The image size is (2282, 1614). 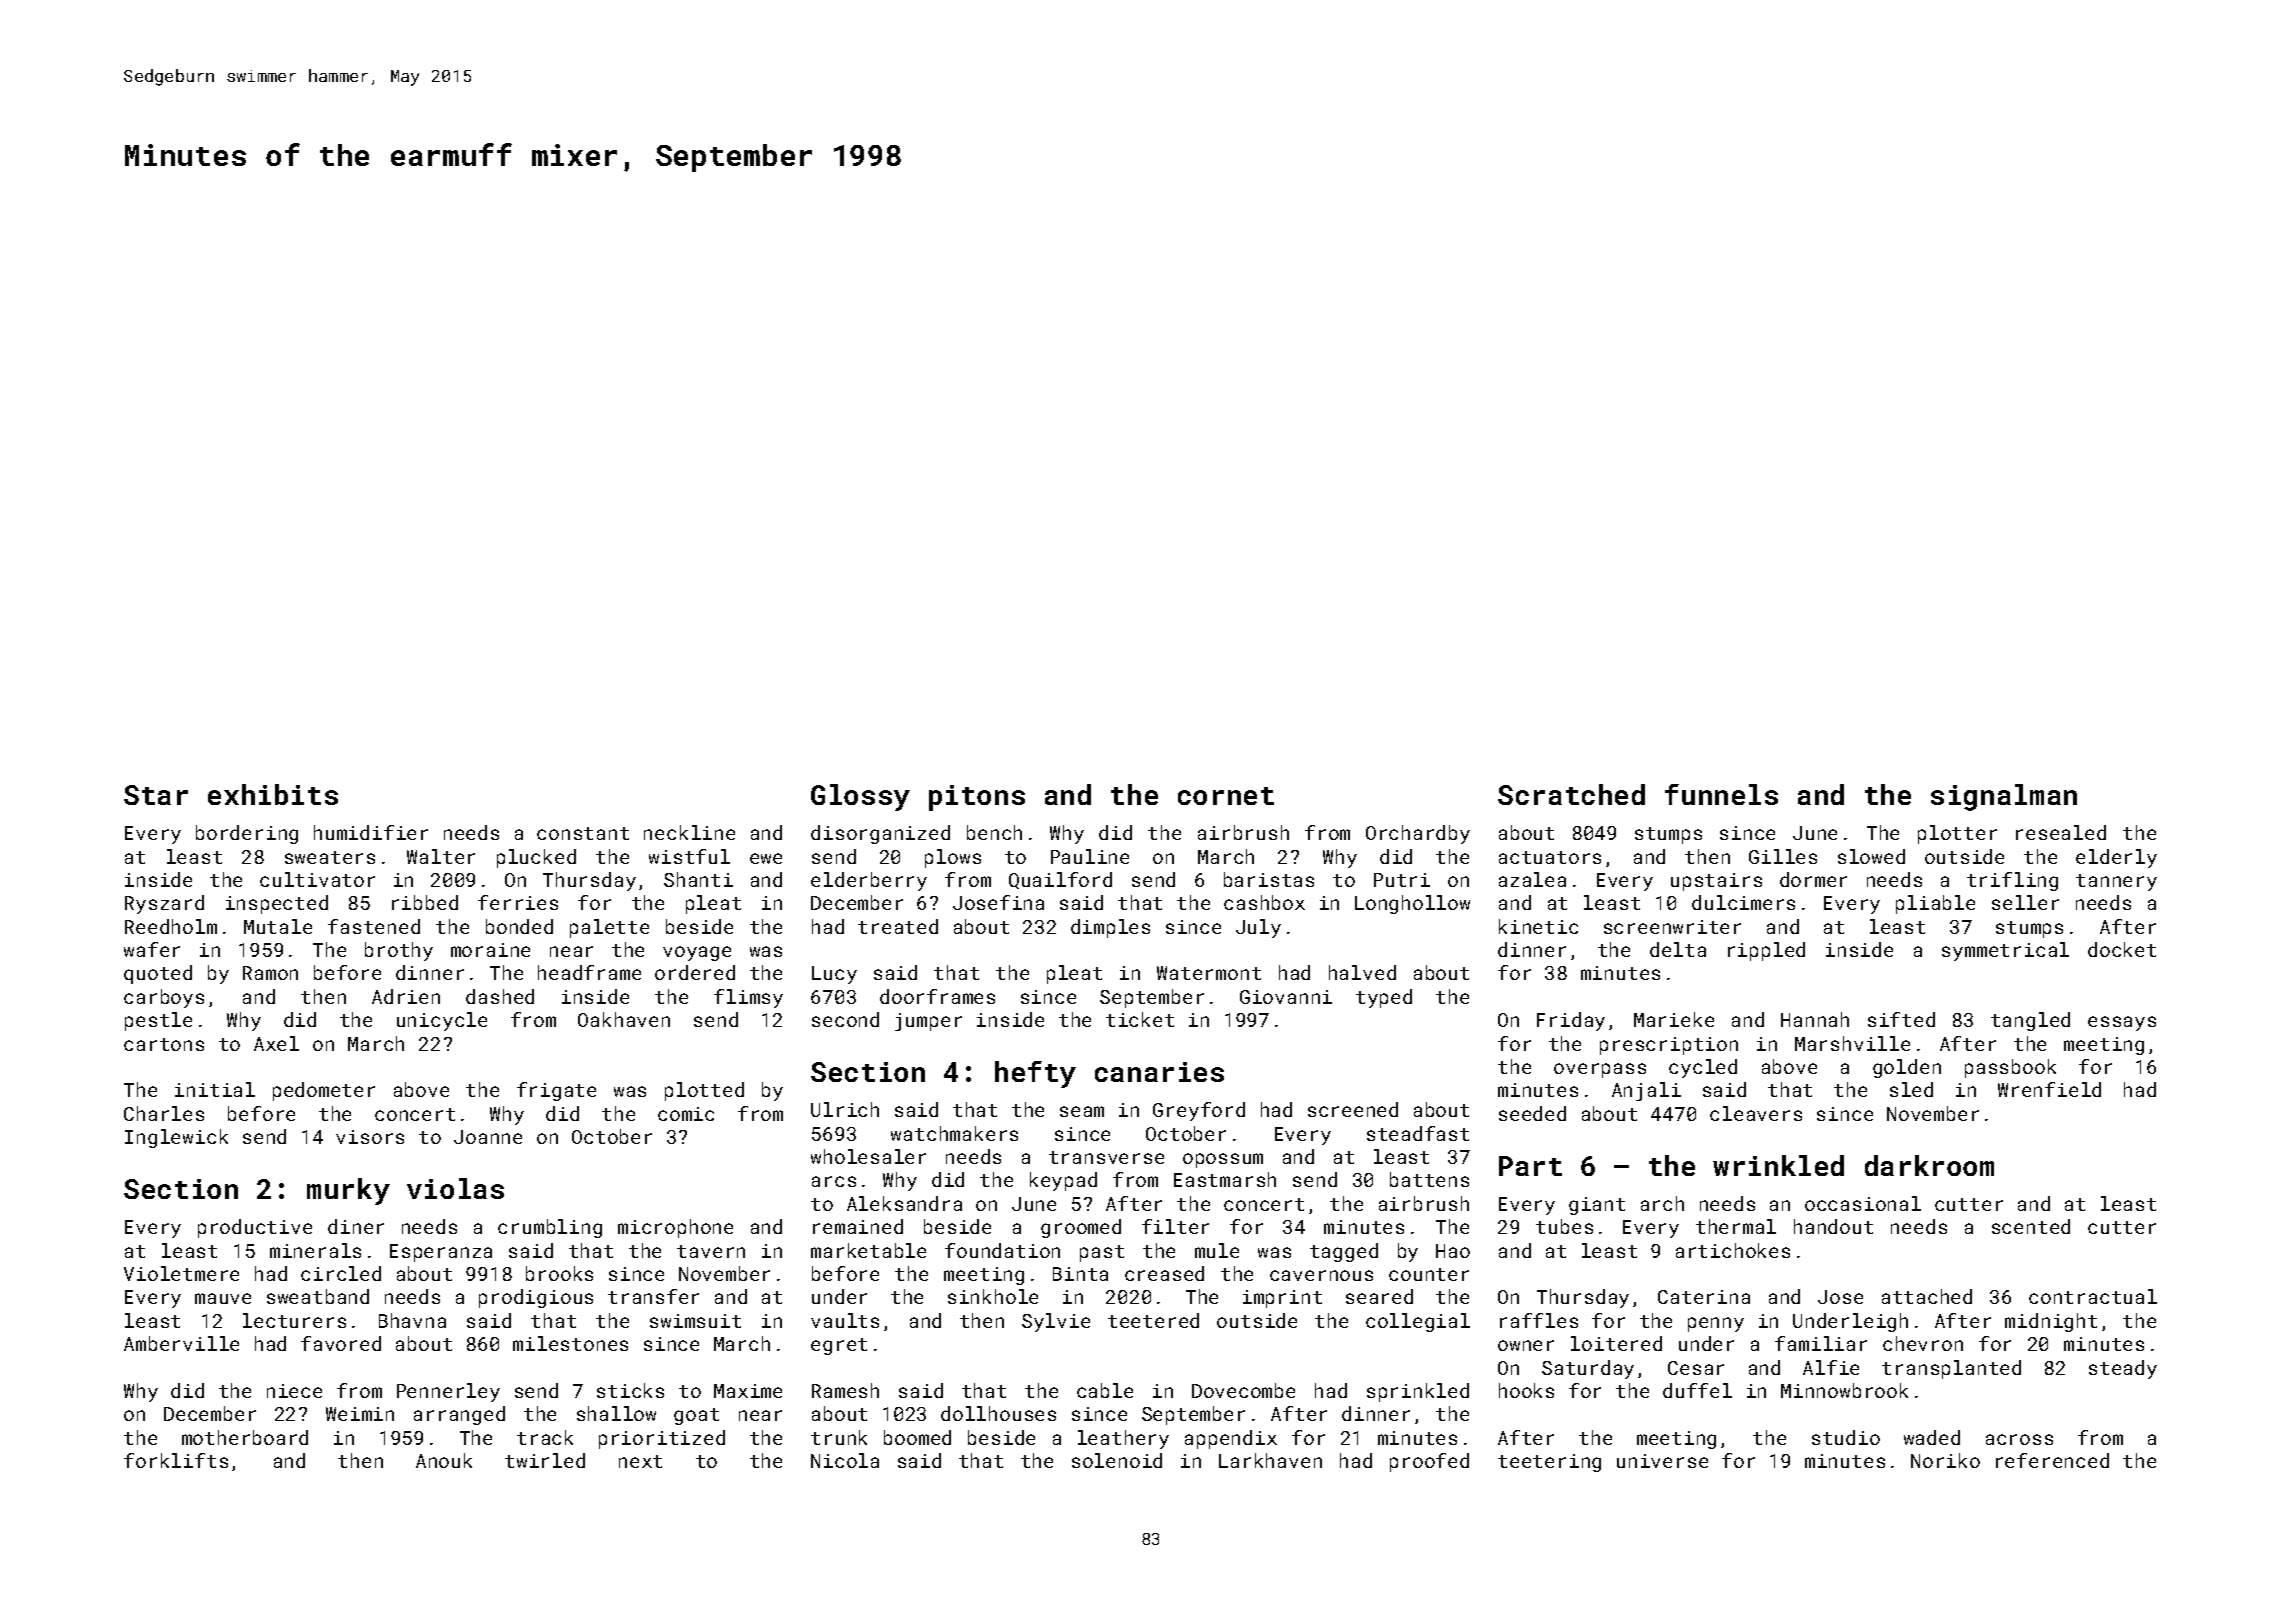 What do you see at coordinates (2004, 797) in the image?
I see `signalman` at bounding box center [2004, 797].
